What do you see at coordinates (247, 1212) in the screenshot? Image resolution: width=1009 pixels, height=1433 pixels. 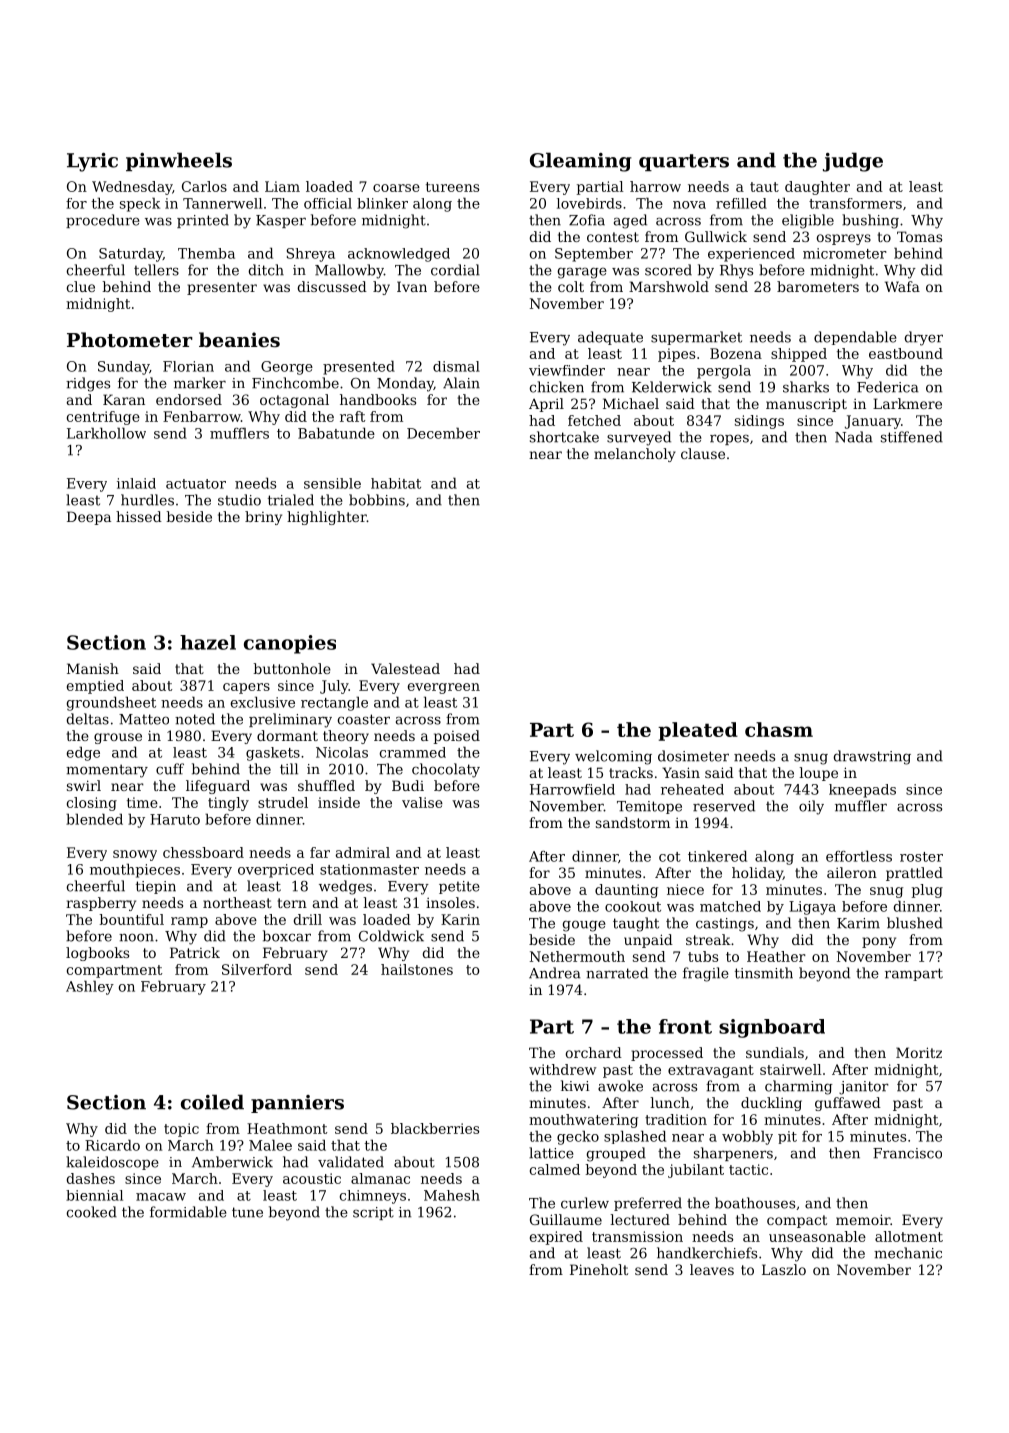 I see `tune` at bounding box center [247, 1212].
